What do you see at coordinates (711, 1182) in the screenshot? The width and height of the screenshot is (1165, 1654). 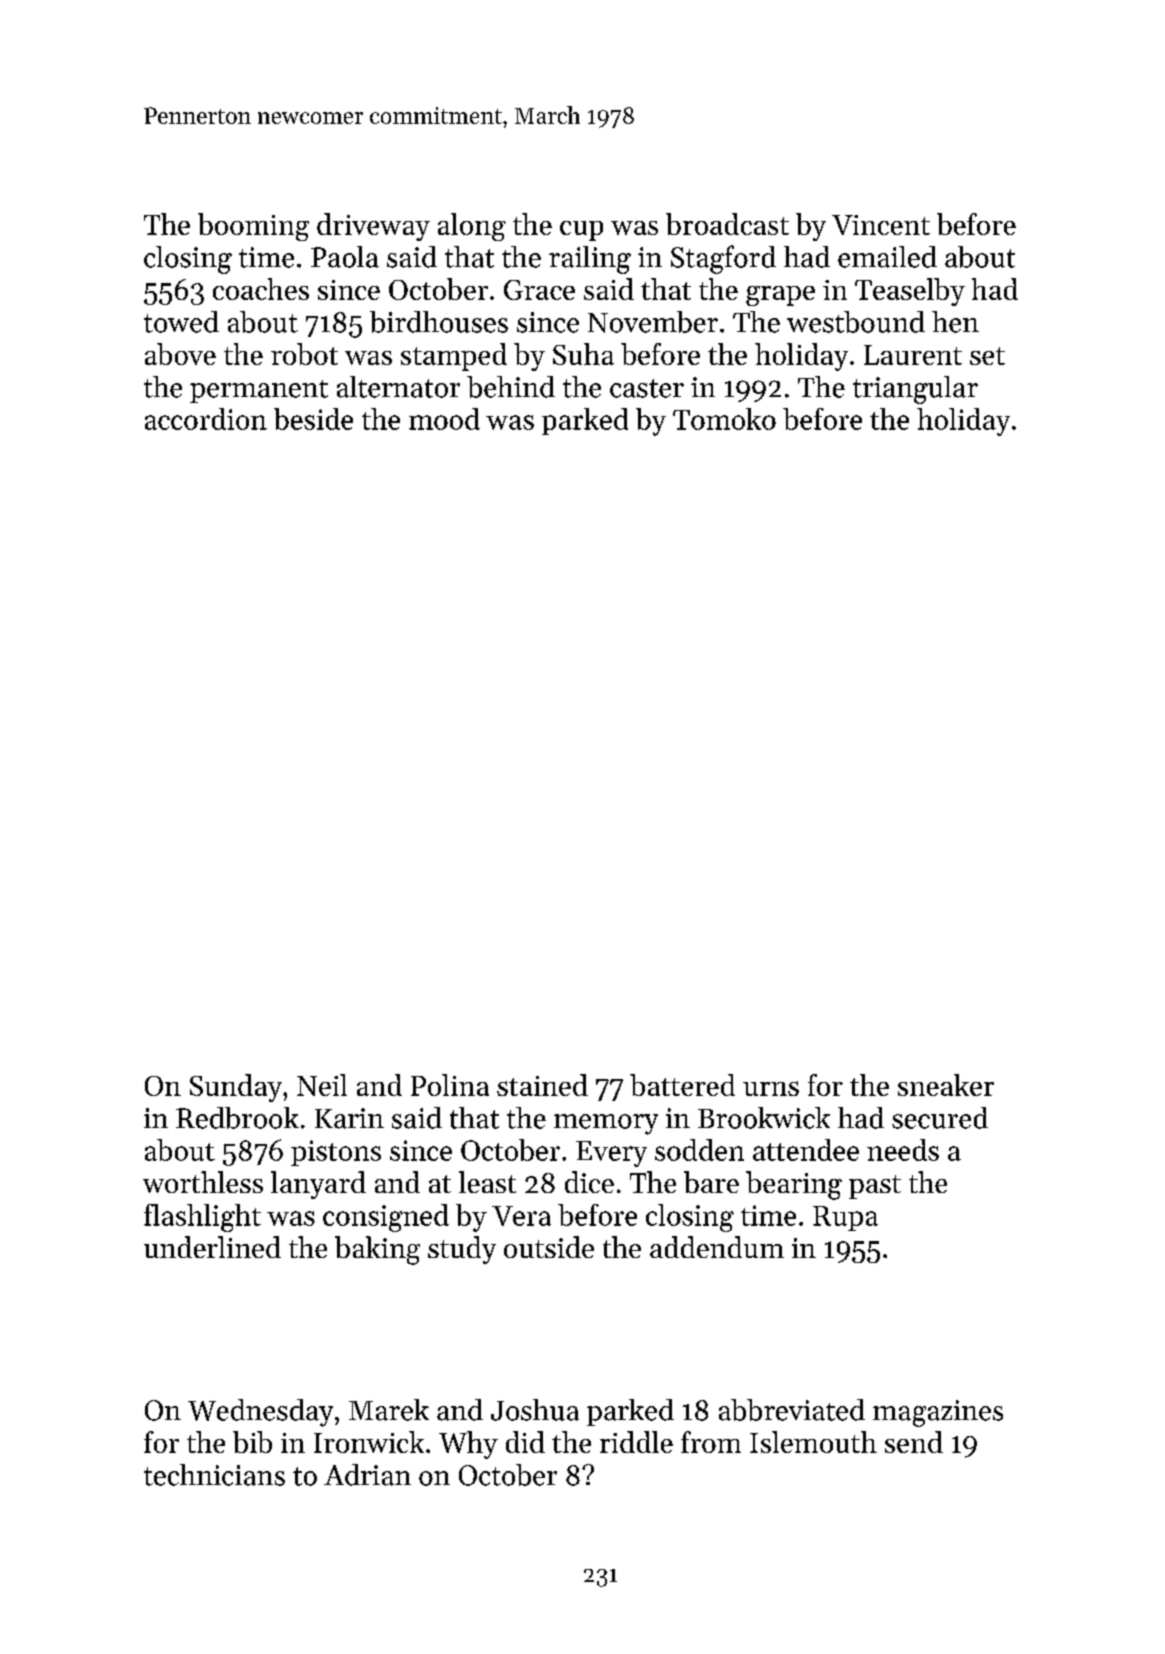 I see `bare` at bounding box center [711, 1182].
